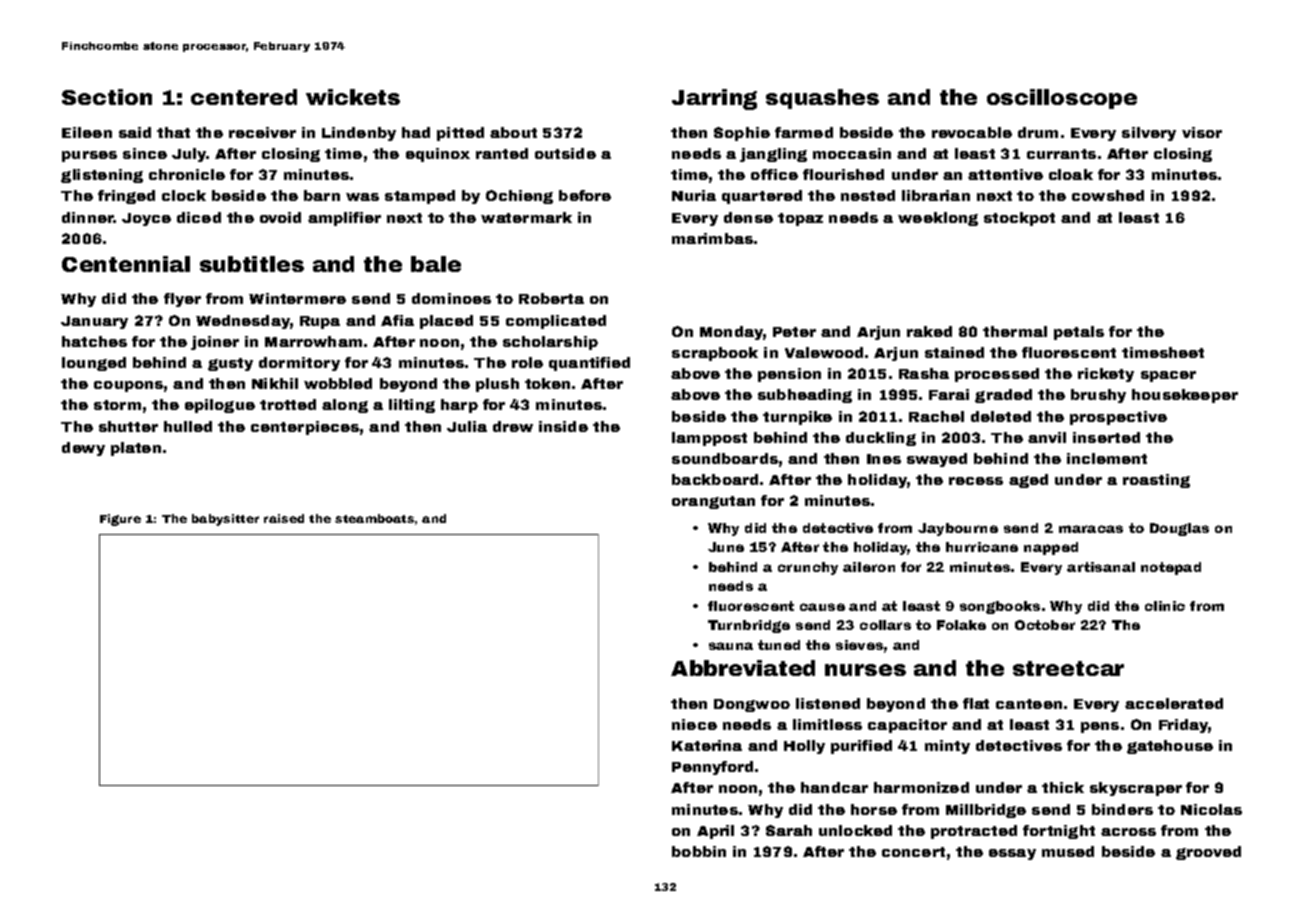 The height and width of the document is (924, 1308). I want to click on babysitter, so click(225, 520).
